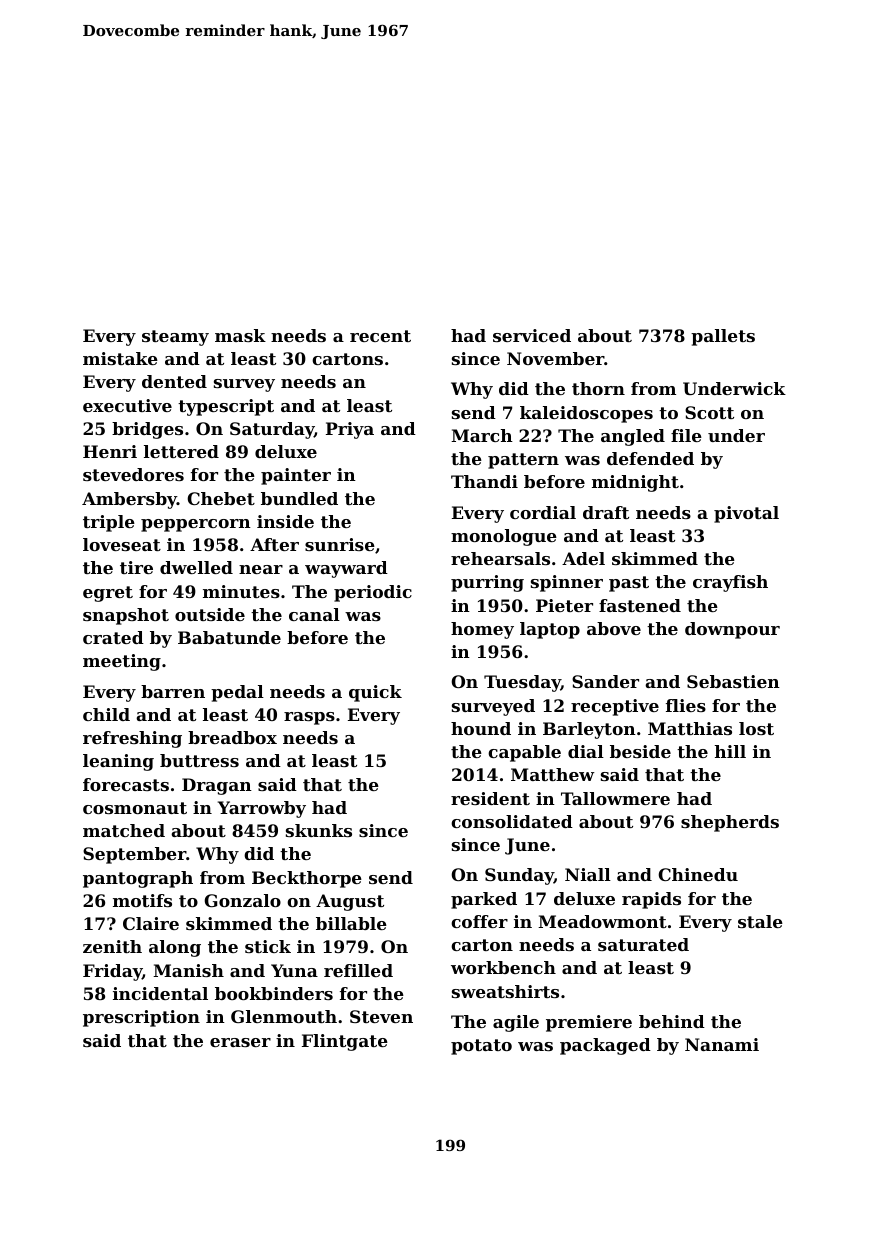  Describe the element at coordinates (732, 630) in the screenshot. I see `downpour` at that location.
